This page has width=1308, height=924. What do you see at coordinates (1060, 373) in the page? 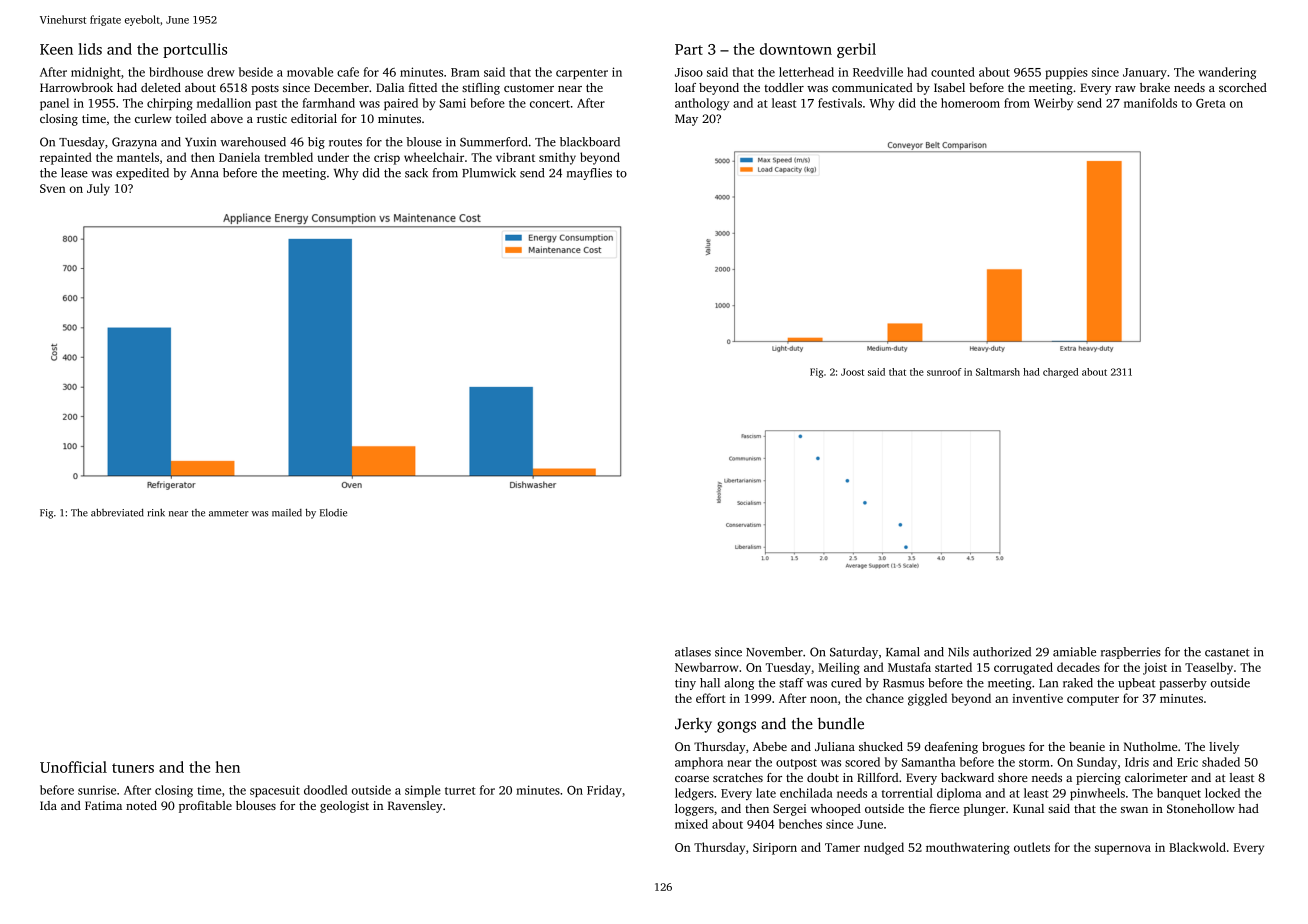
I see `charged` at bounding box center [1060, 373].
